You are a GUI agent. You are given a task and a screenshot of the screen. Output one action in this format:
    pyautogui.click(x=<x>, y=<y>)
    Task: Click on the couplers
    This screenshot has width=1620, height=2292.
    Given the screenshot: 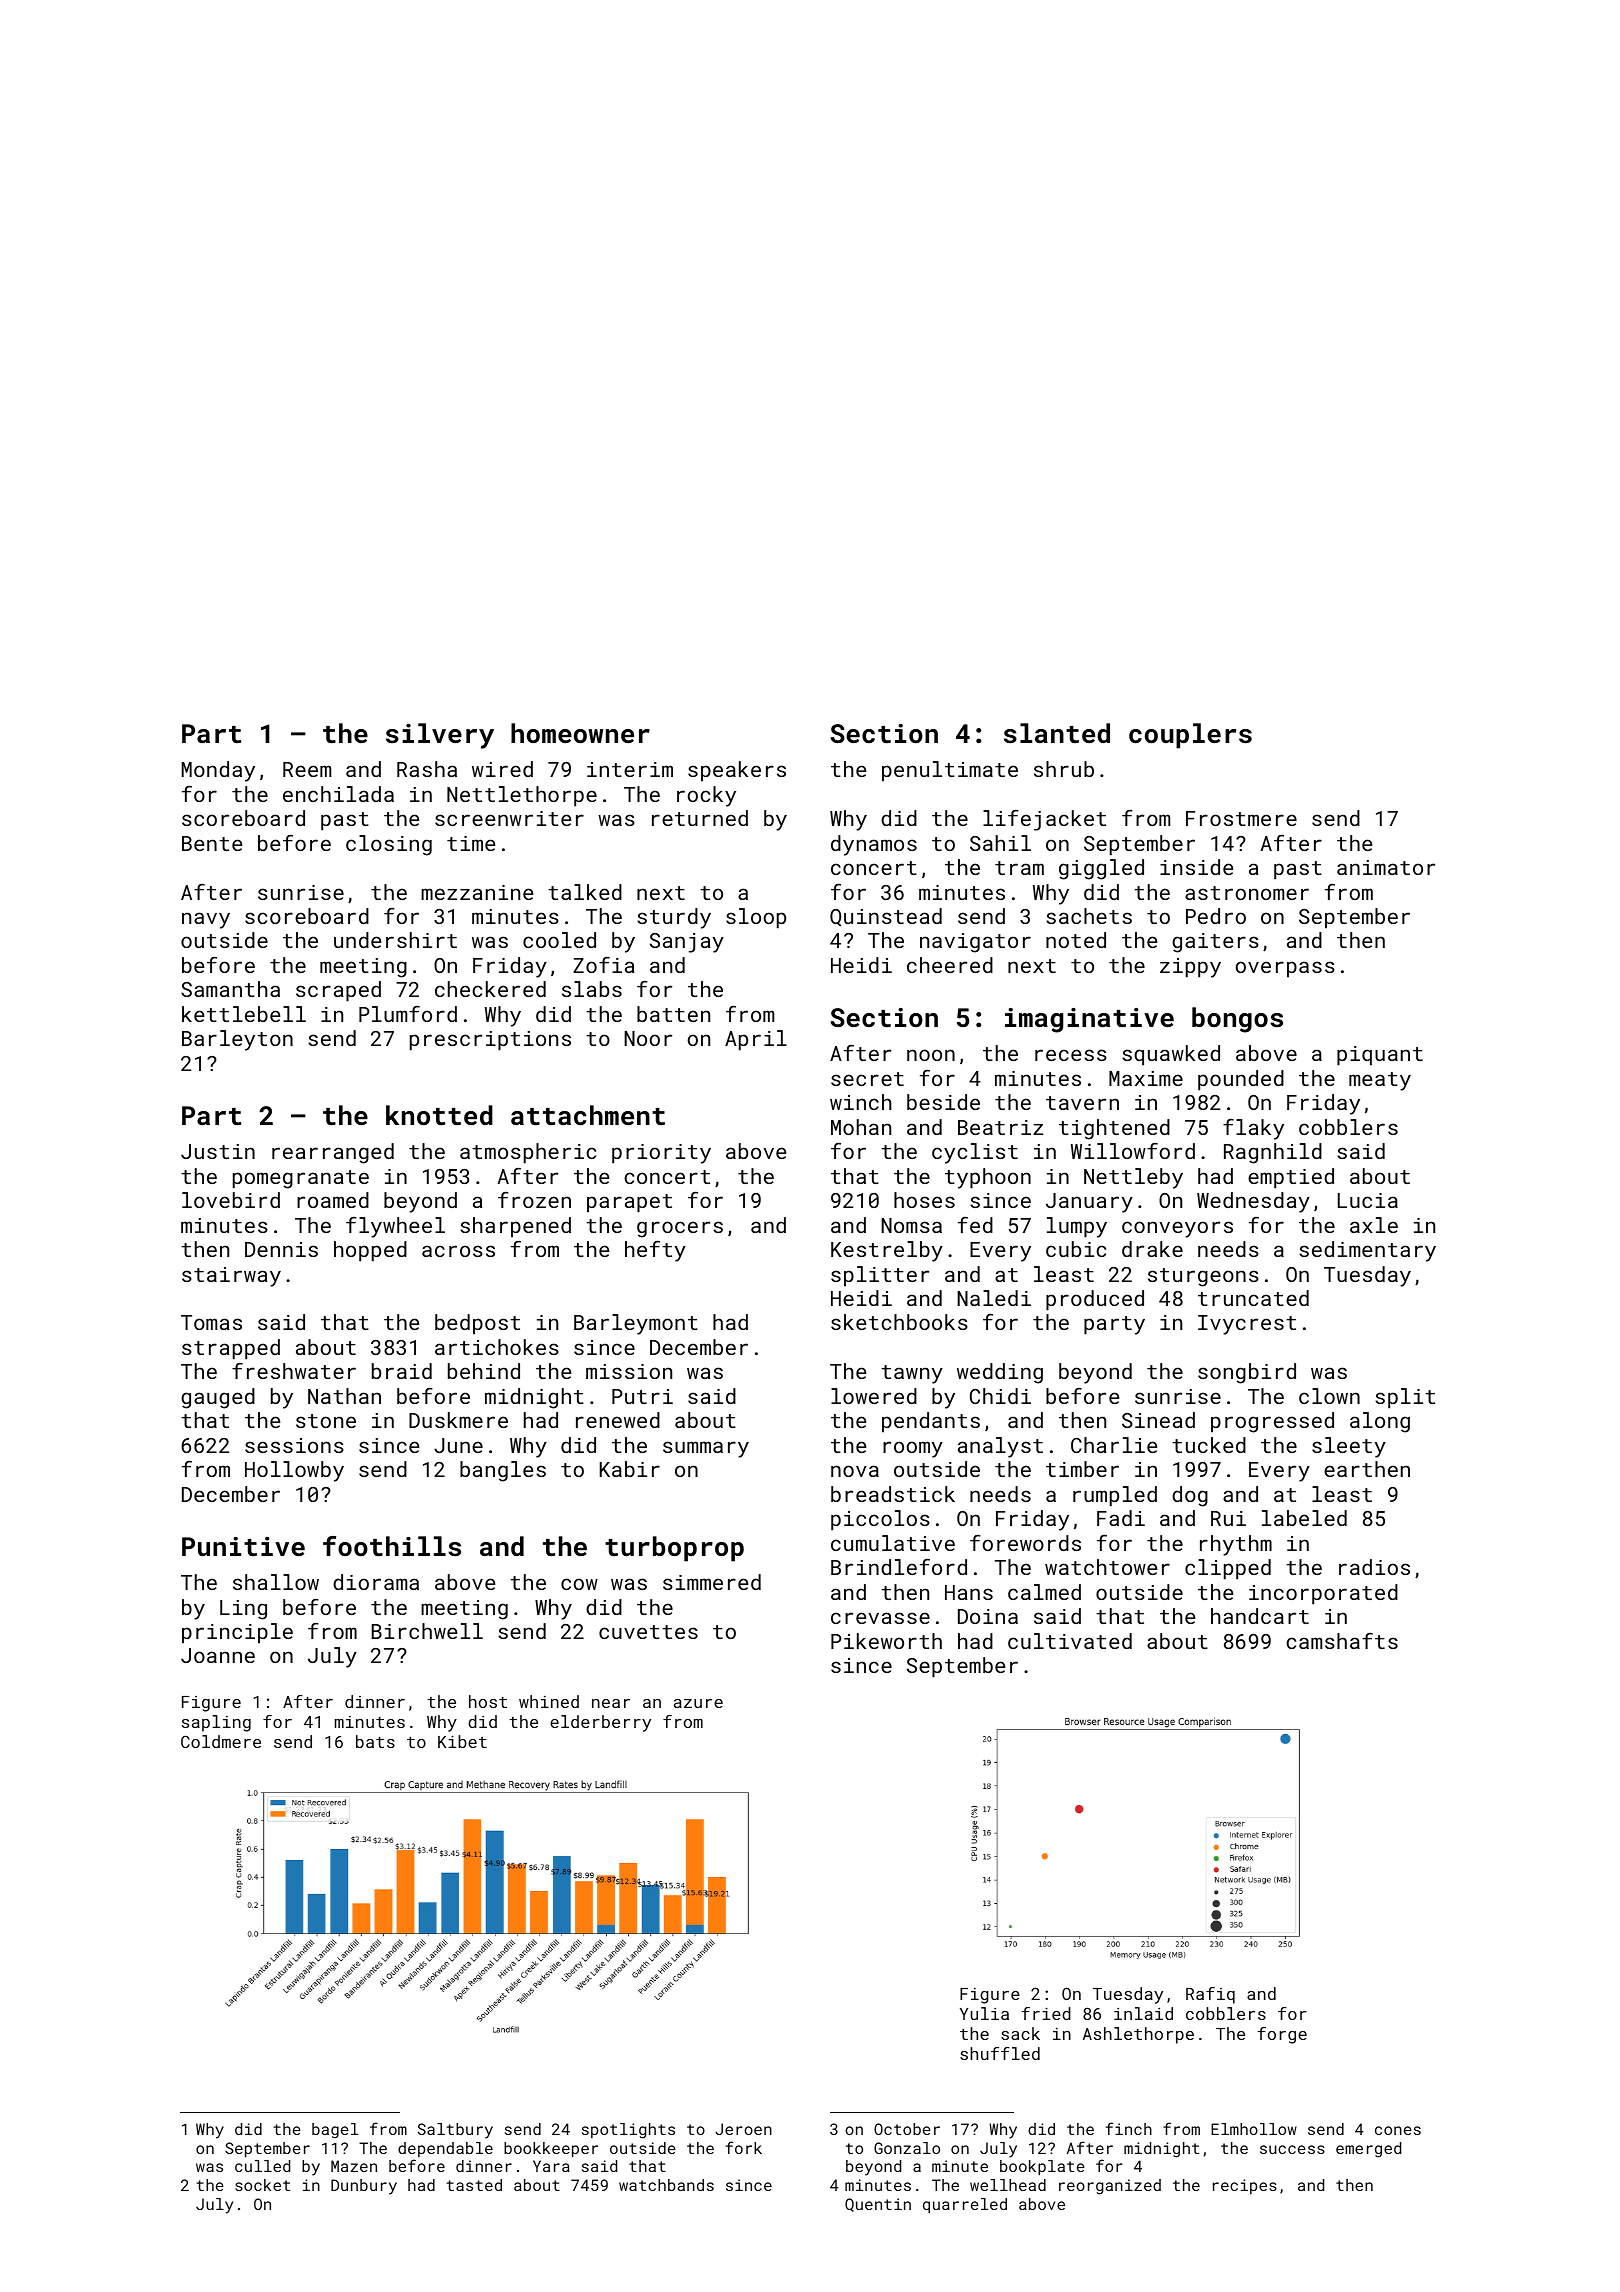 What is the action you would take?
    pyautogui.click(x=1190, y=736)
